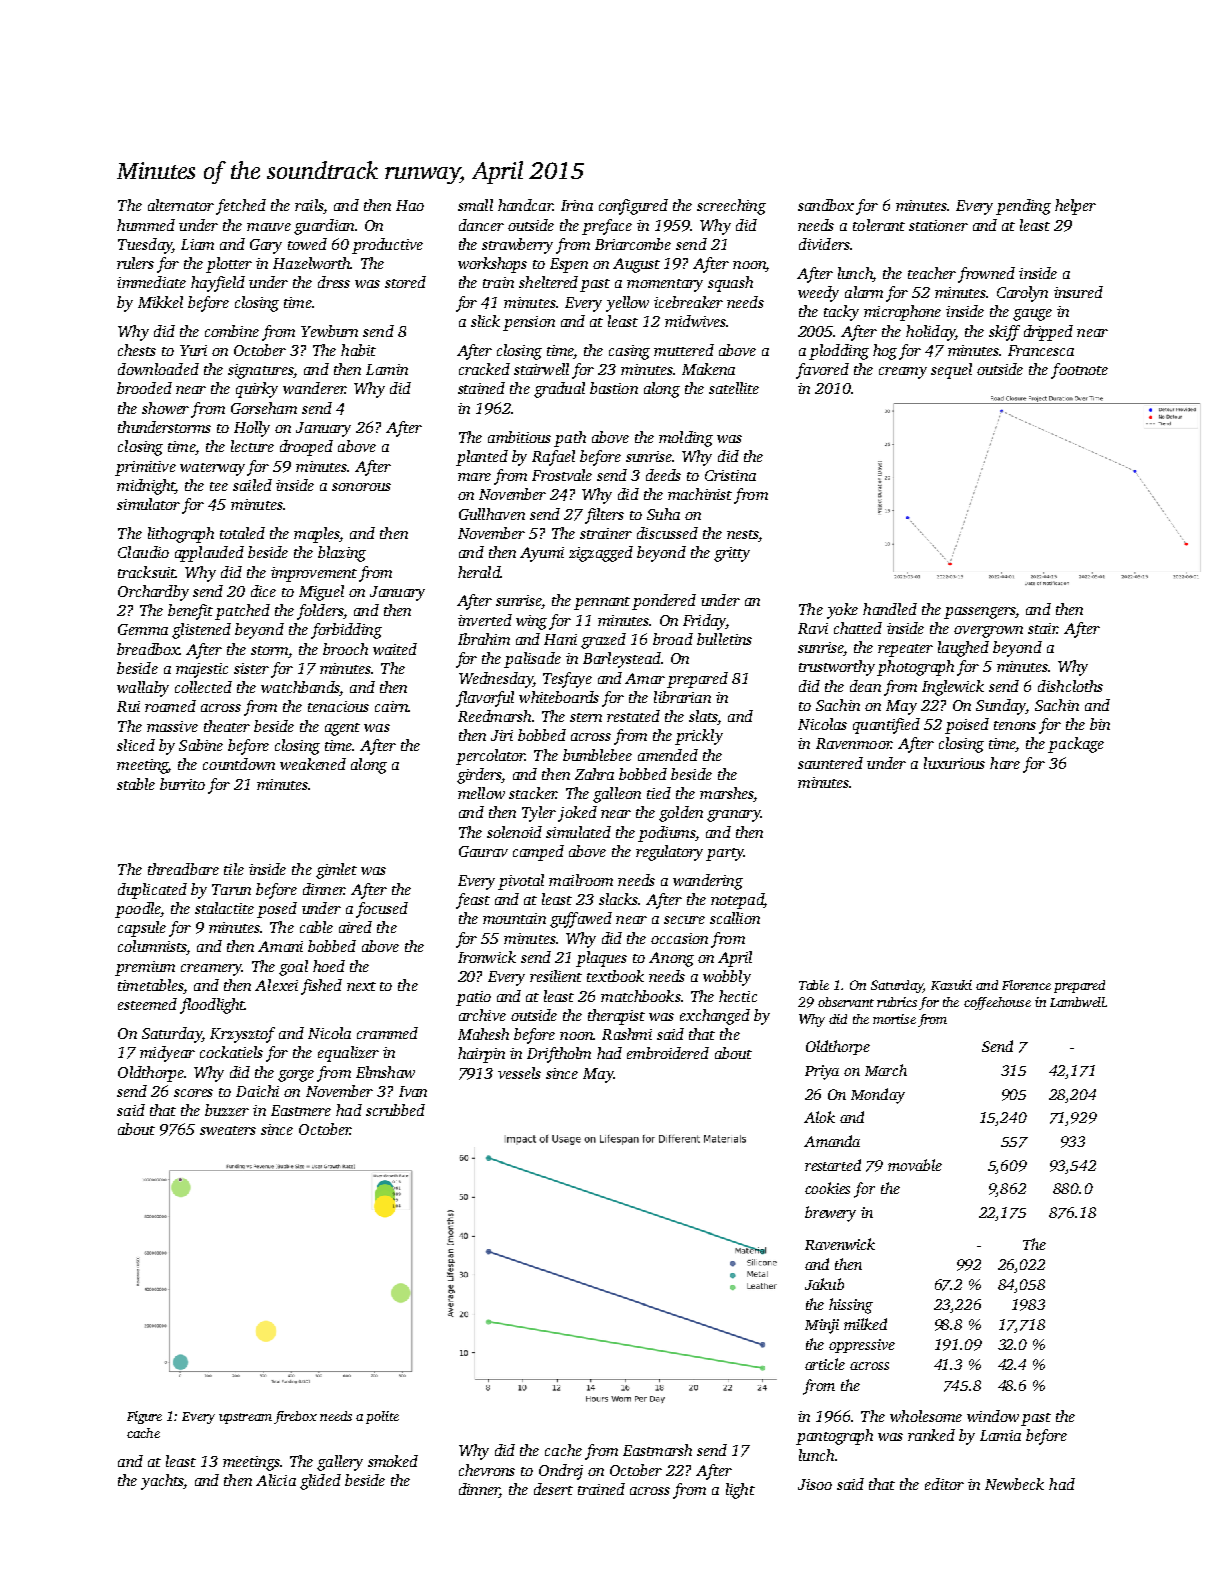 Image resolution: width=1229 pixels, height=1590 pixels. I want to click on resilient, so click(556, 976).
